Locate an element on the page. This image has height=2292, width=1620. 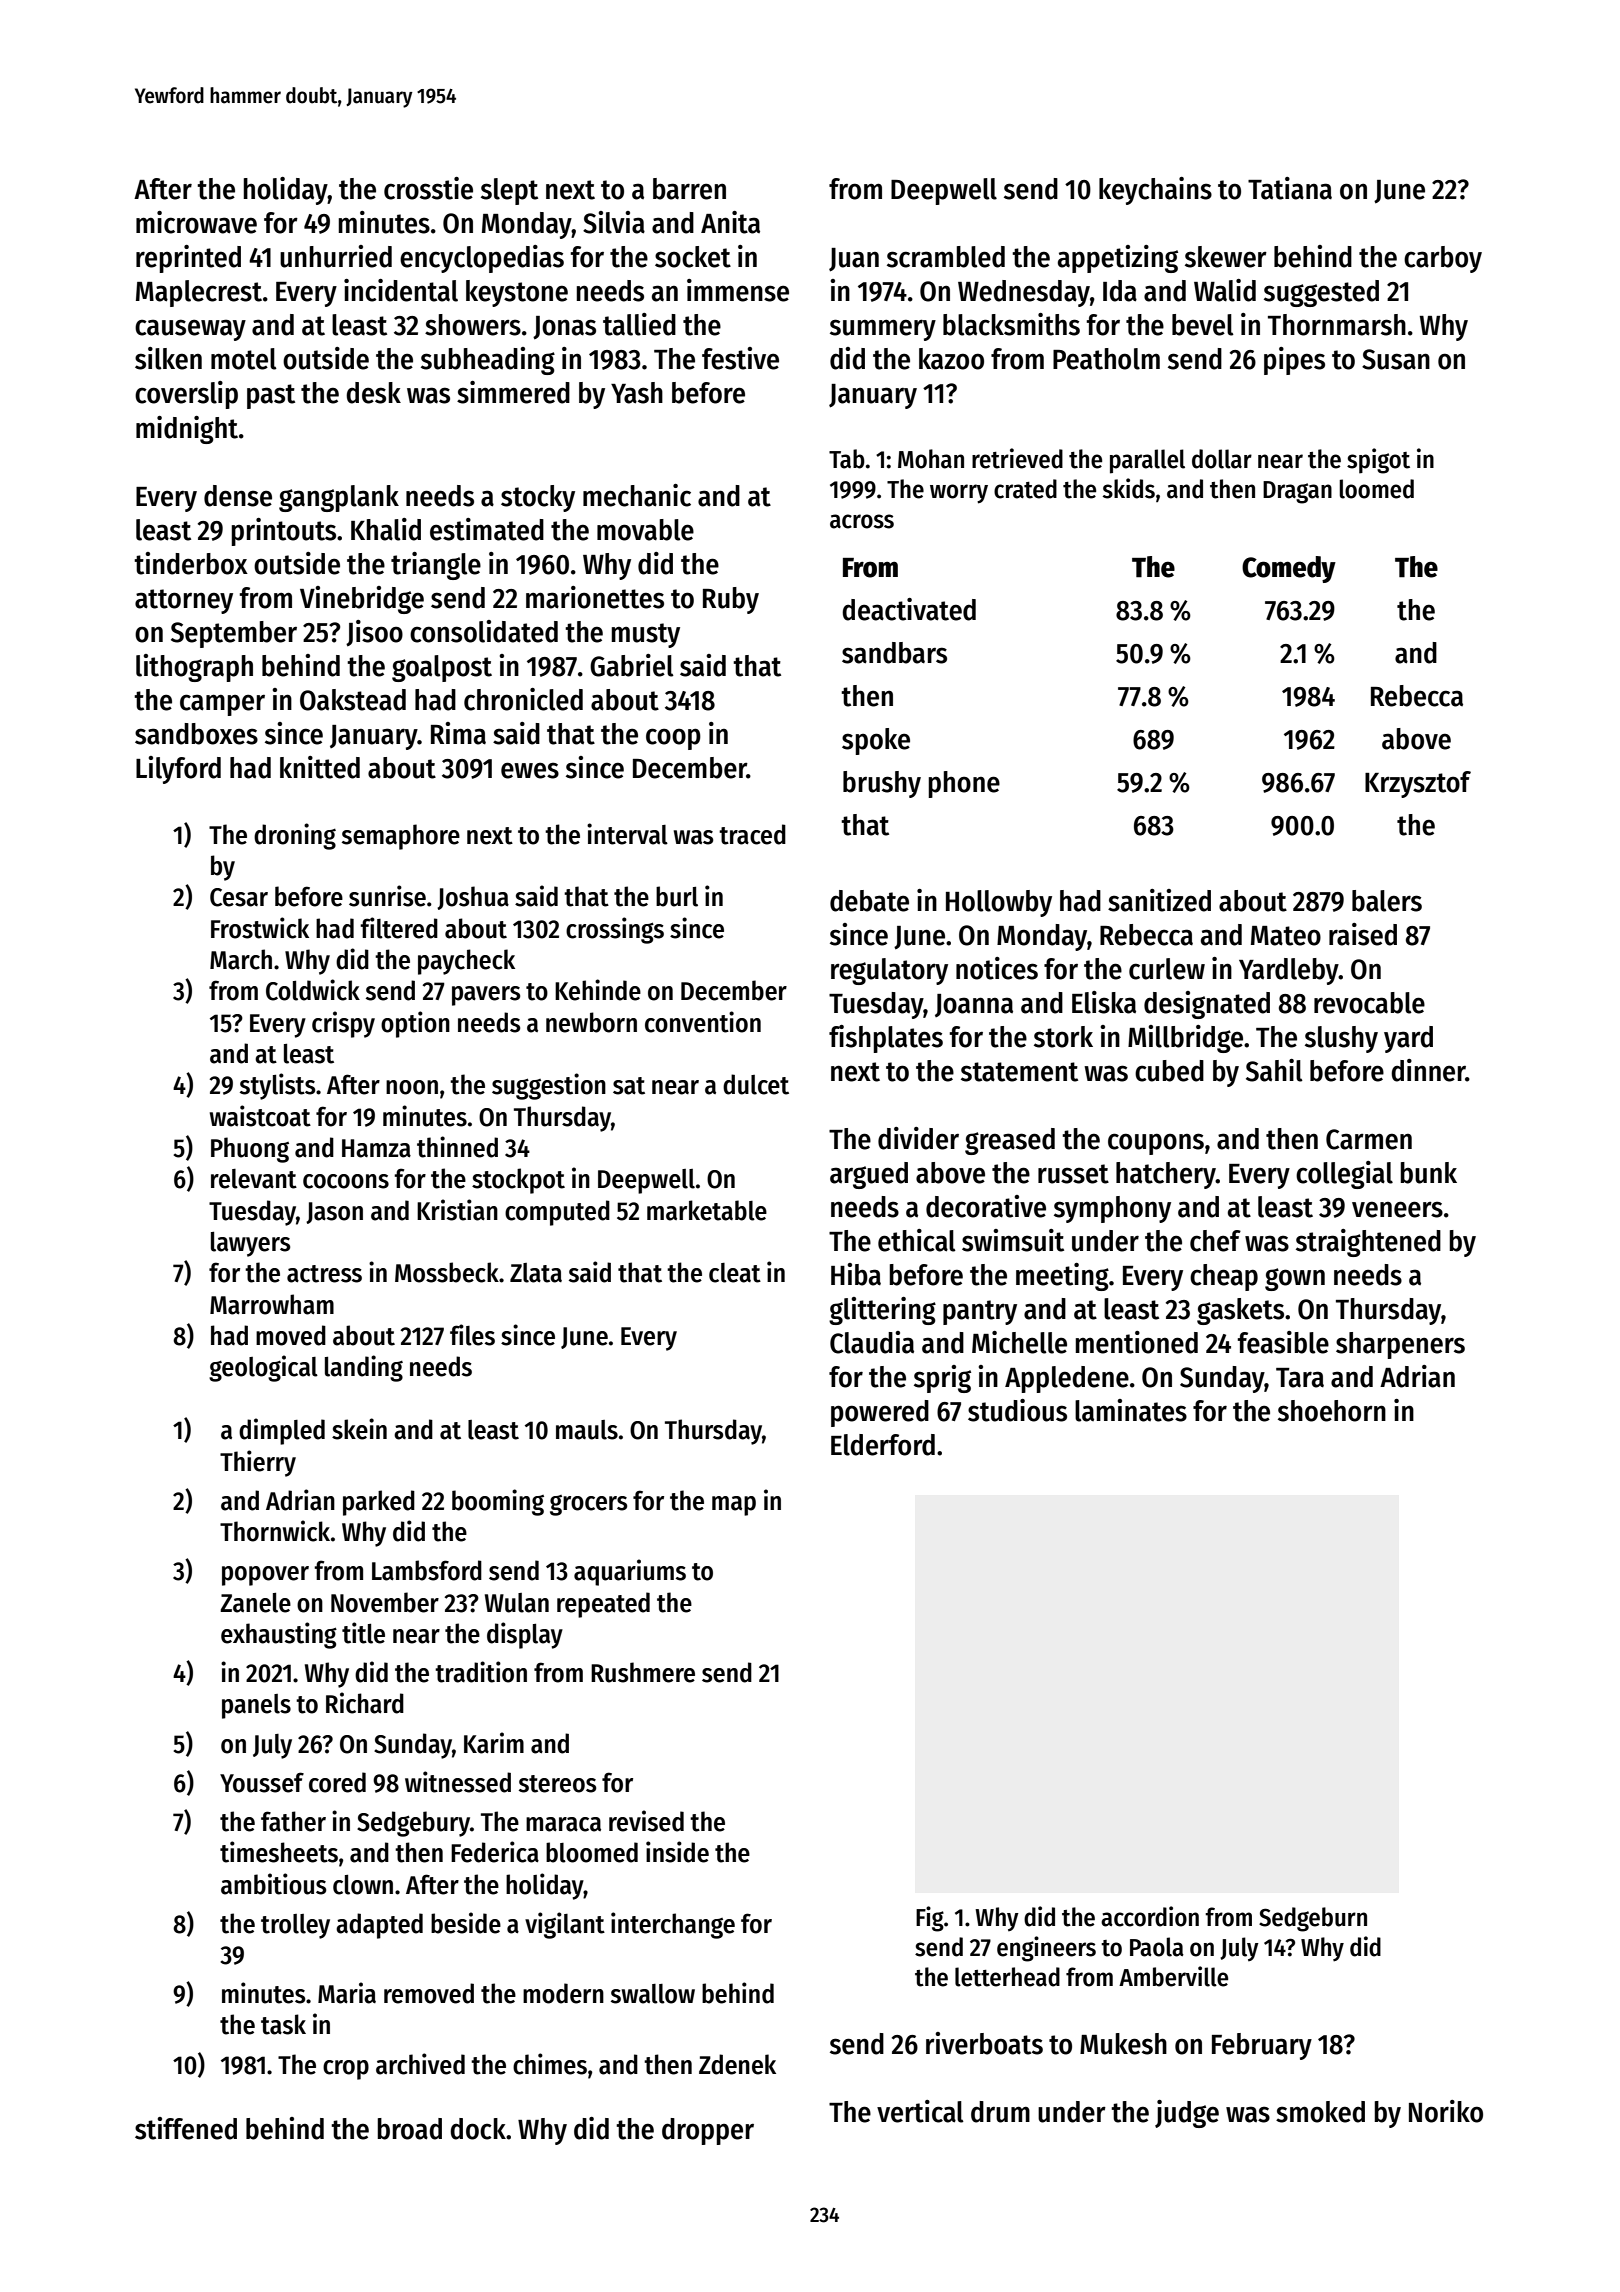
broad is located at coordinates (410, 2129).
